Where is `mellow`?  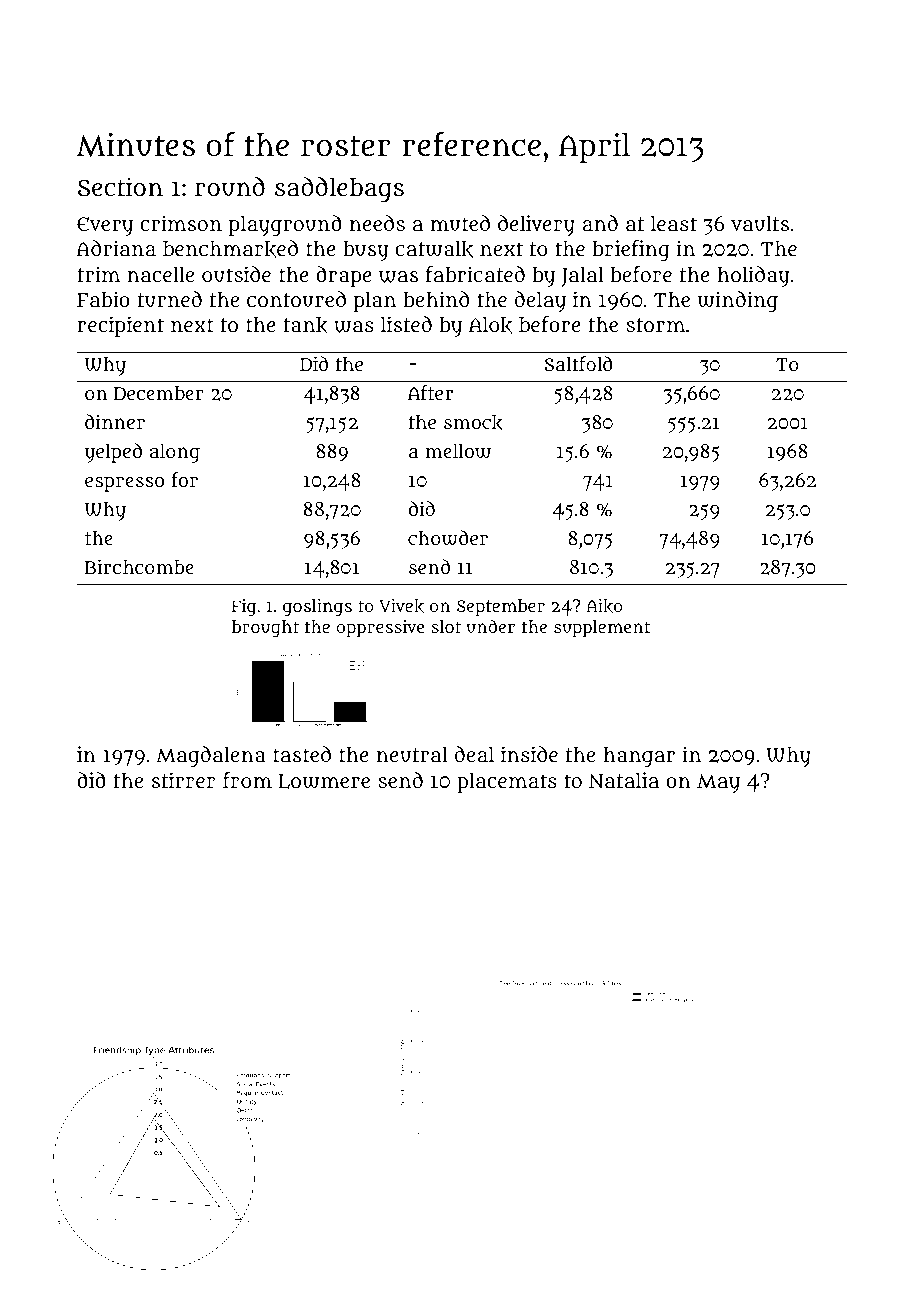 mellow is located at coordinates (458, 451).
